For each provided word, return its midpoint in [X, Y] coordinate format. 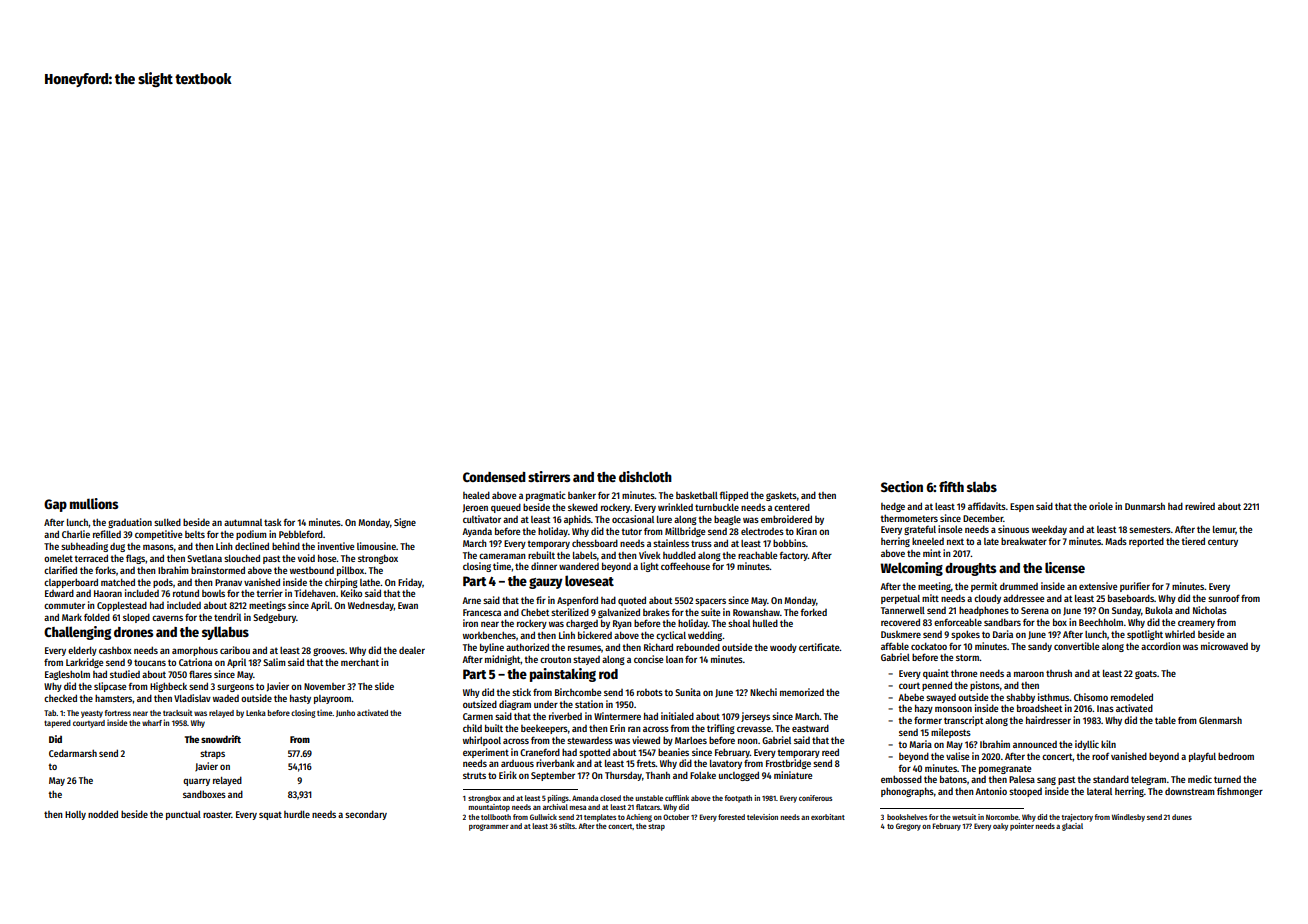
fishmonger [1240, 792]
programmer [489, 827]
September [553, 776]
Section [902, 486]
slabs [982, 486]
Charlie [76, 534]
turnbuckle [717, 507]
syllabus [225, 633]
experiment [486, 753]
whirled [1180, 634]
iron [470, 623]
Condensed [494, 477]
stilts [567, 826]
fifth [951, 486]
